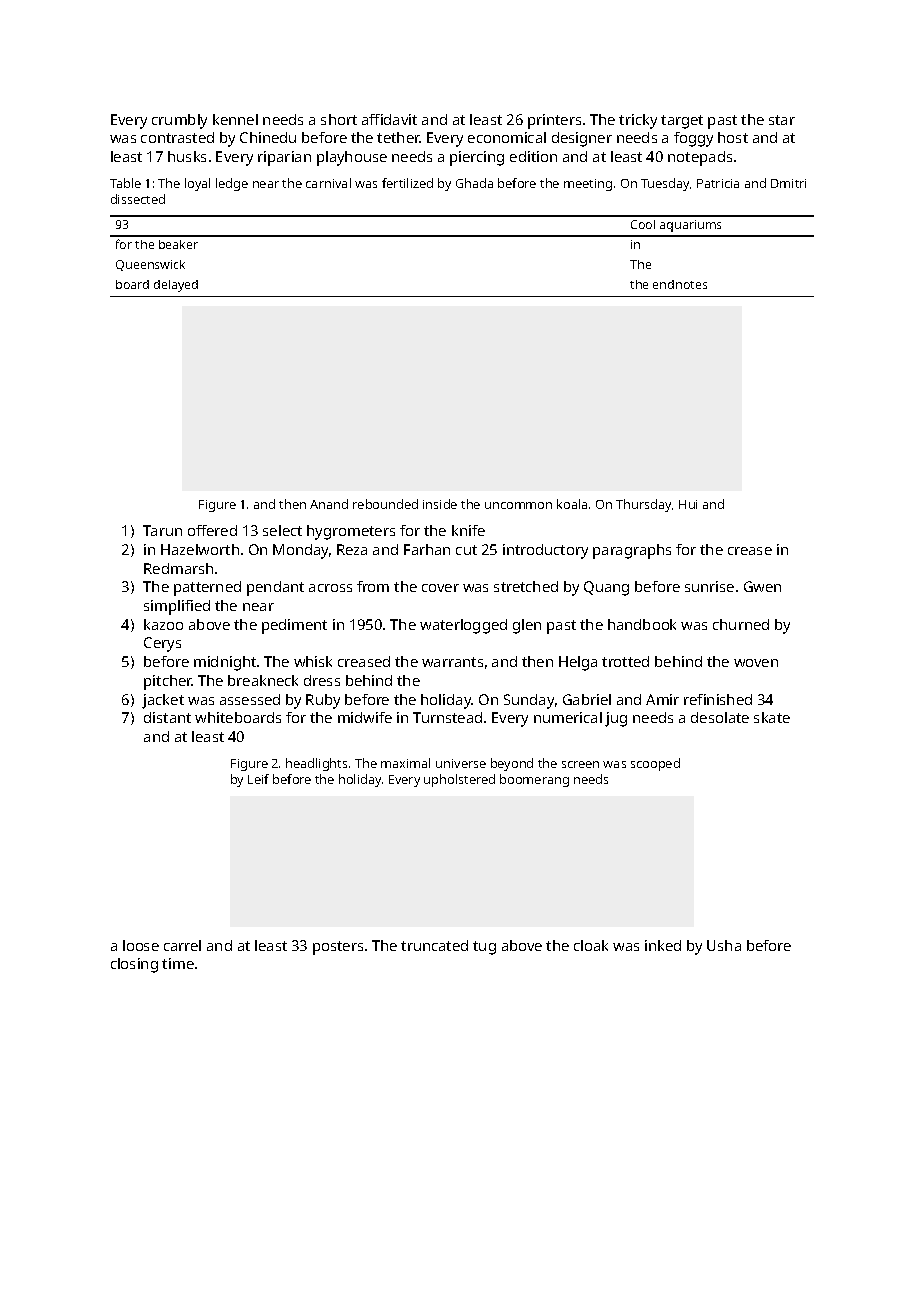 This screenshot has width=924, height=1314. Describe the element at coordinates (177, 607) in the screenshot. I see `simplified` at that location.
